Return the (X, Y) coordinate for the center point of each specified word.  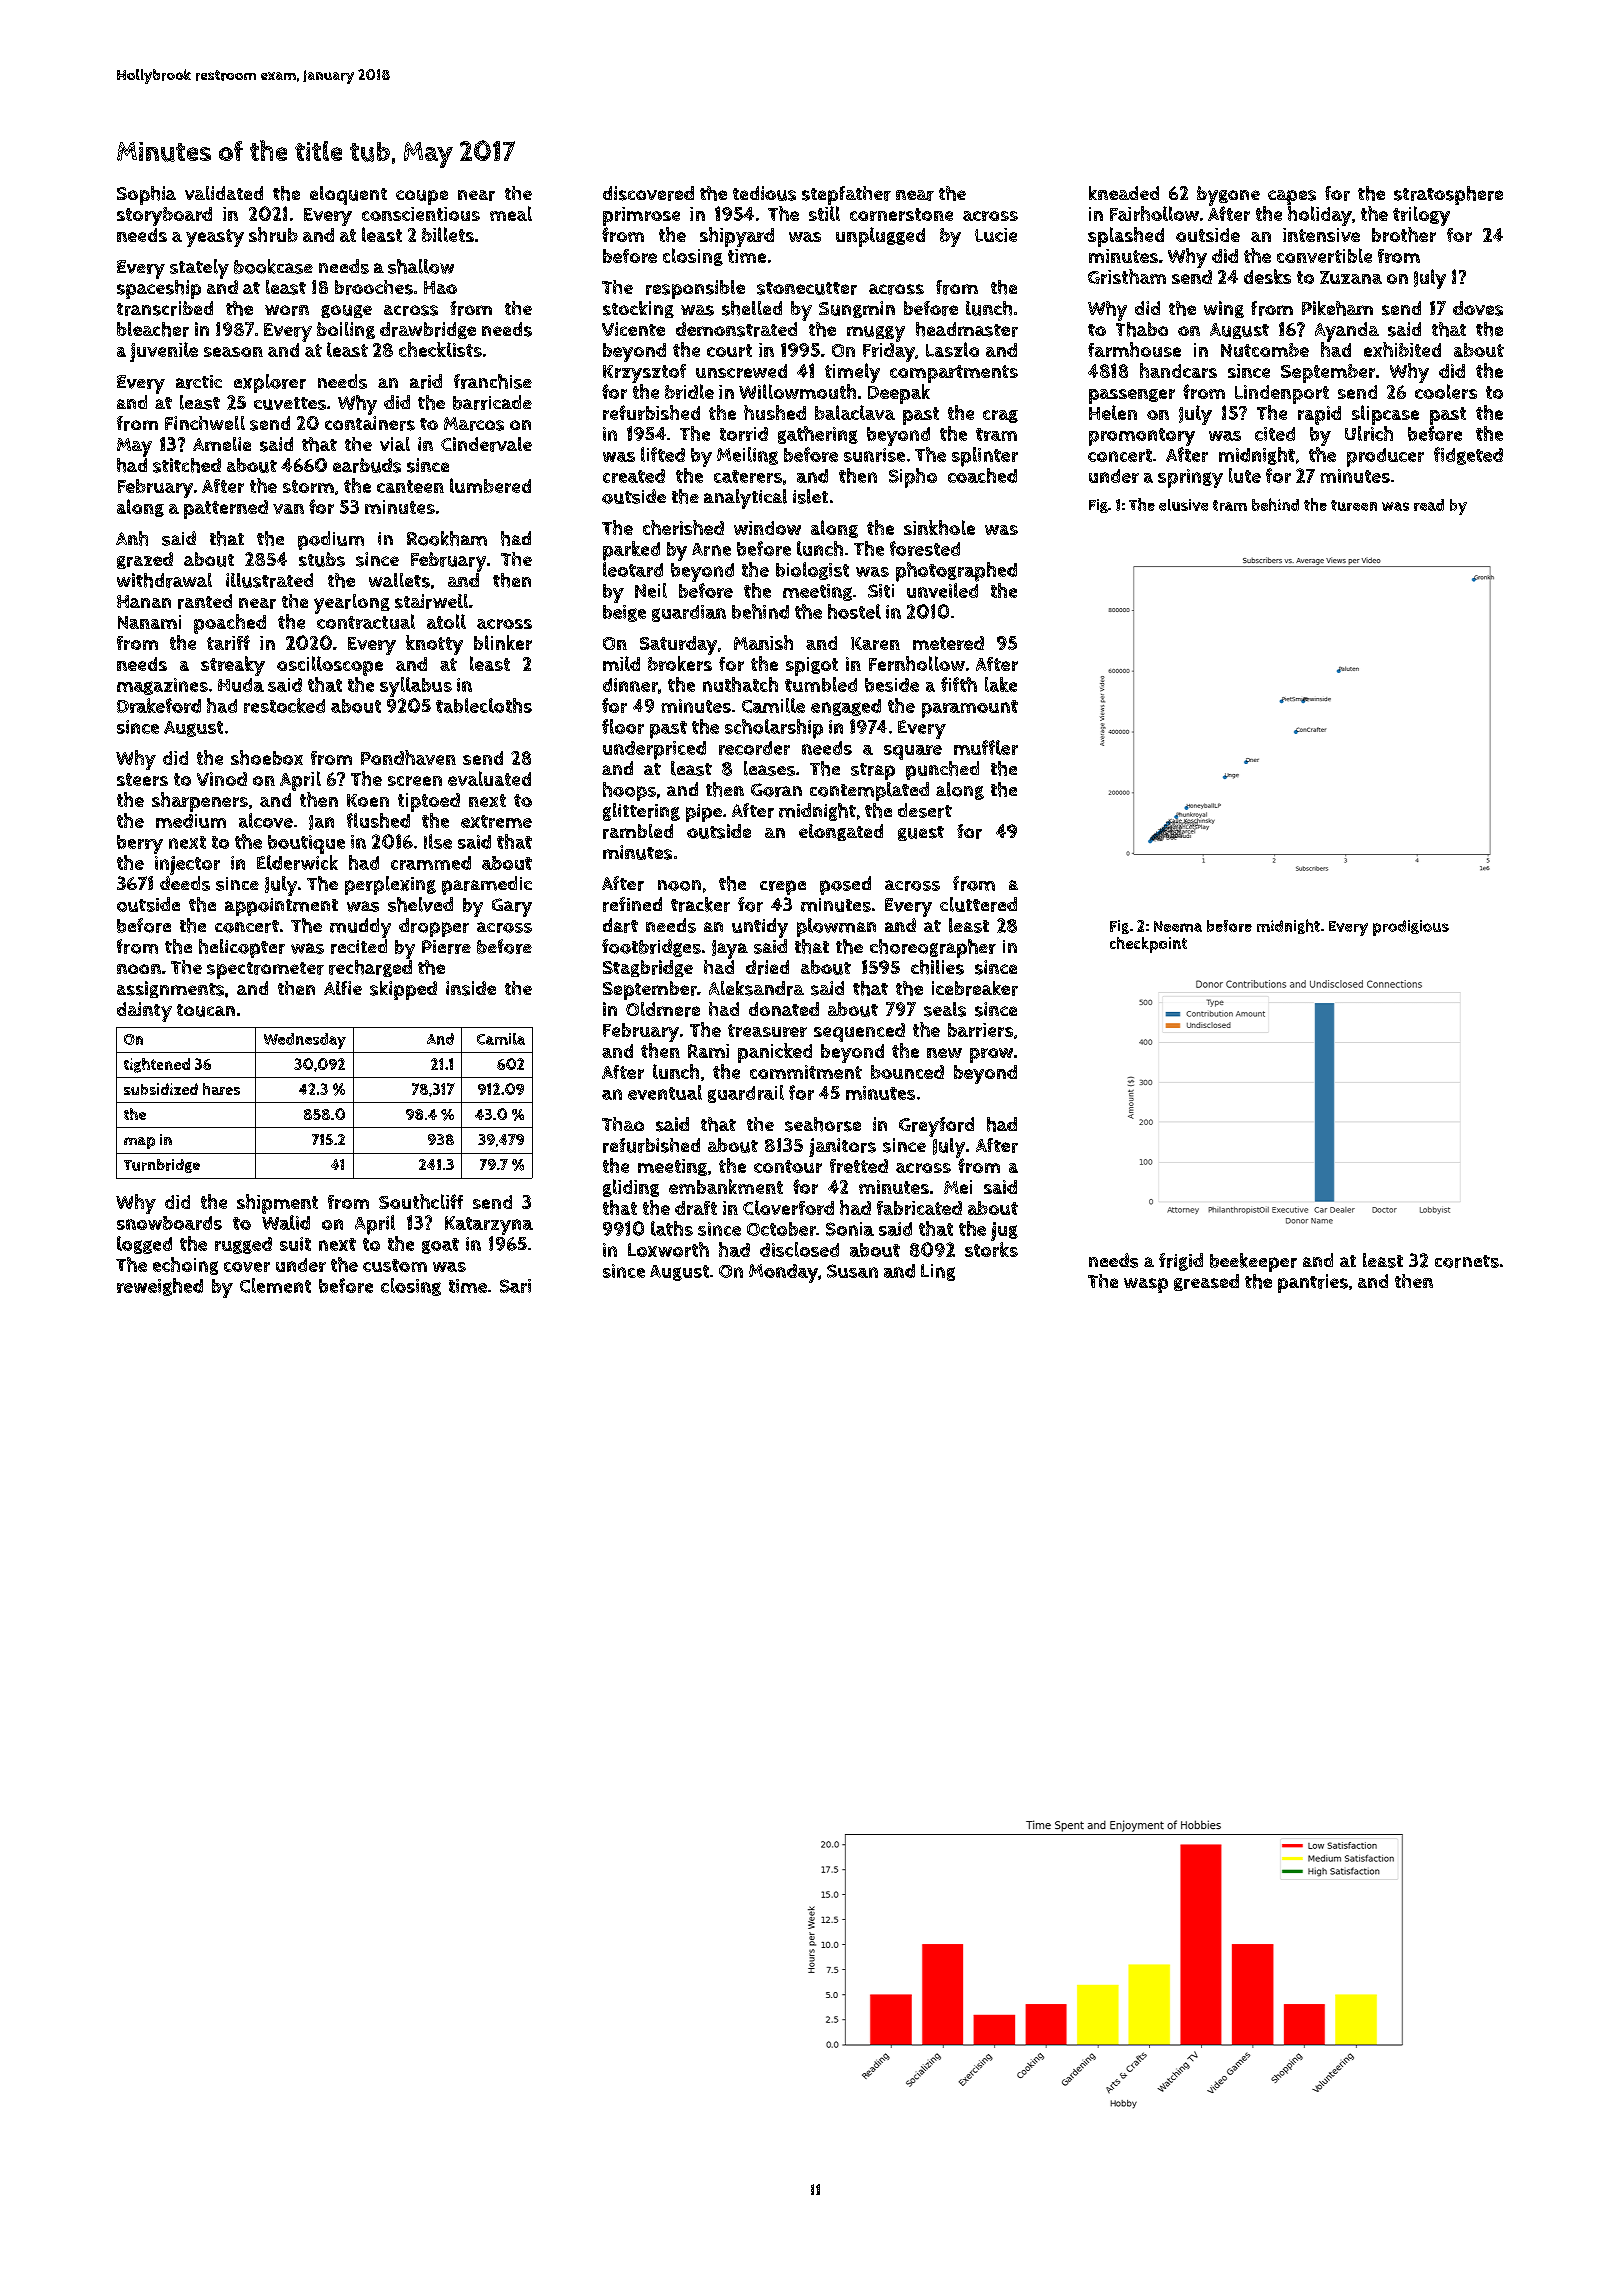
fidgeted (1468, 456)
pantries (1313, 1283)
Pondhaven (408, 757)
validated (224, 193)
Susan (852, 1271)
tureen (1354, 505)
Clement (275, 1285)
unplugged (880, 237)
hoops (629, 791)
